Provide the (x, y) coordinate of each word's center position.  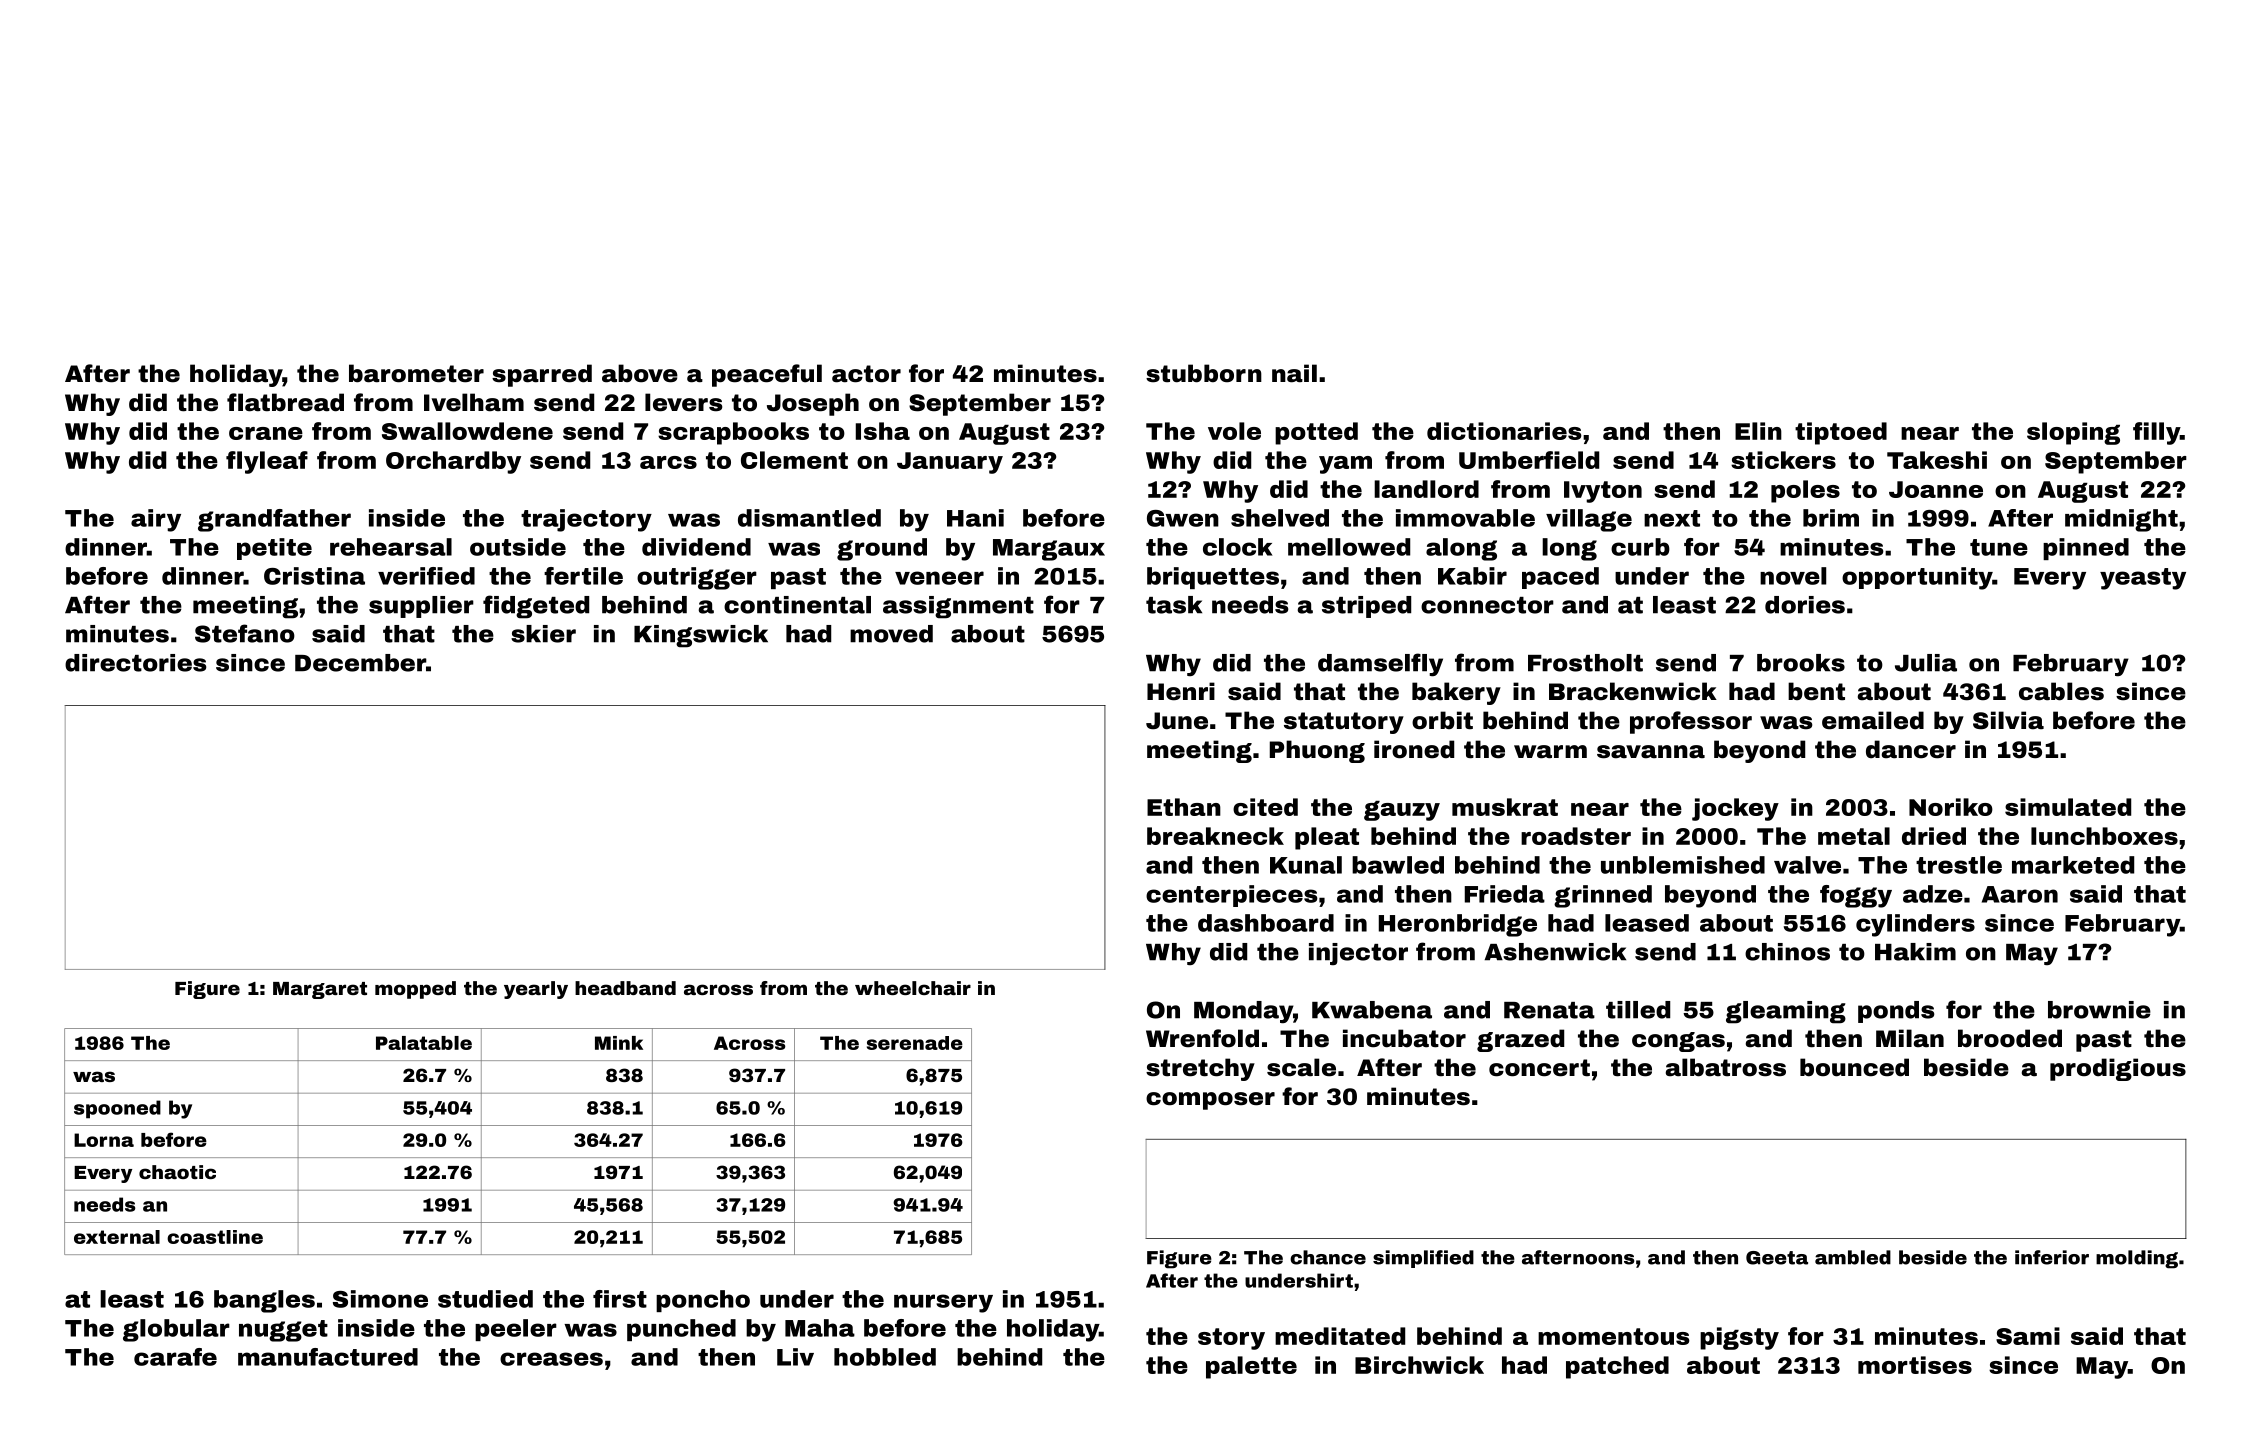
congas (1678, 1042)
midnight (2121, 520)
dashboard (1266, 923)
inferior (2052, 1257)
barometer (416, 373)
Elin (1758, 431)
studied (485, 1299)
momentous (1614, 1336)
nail (1294, 373)
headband (625, 988)
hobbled (885, 1357)
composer (1210, 1101)
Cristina (314, 576)
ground (882, 549)
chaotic (177, 1172)
